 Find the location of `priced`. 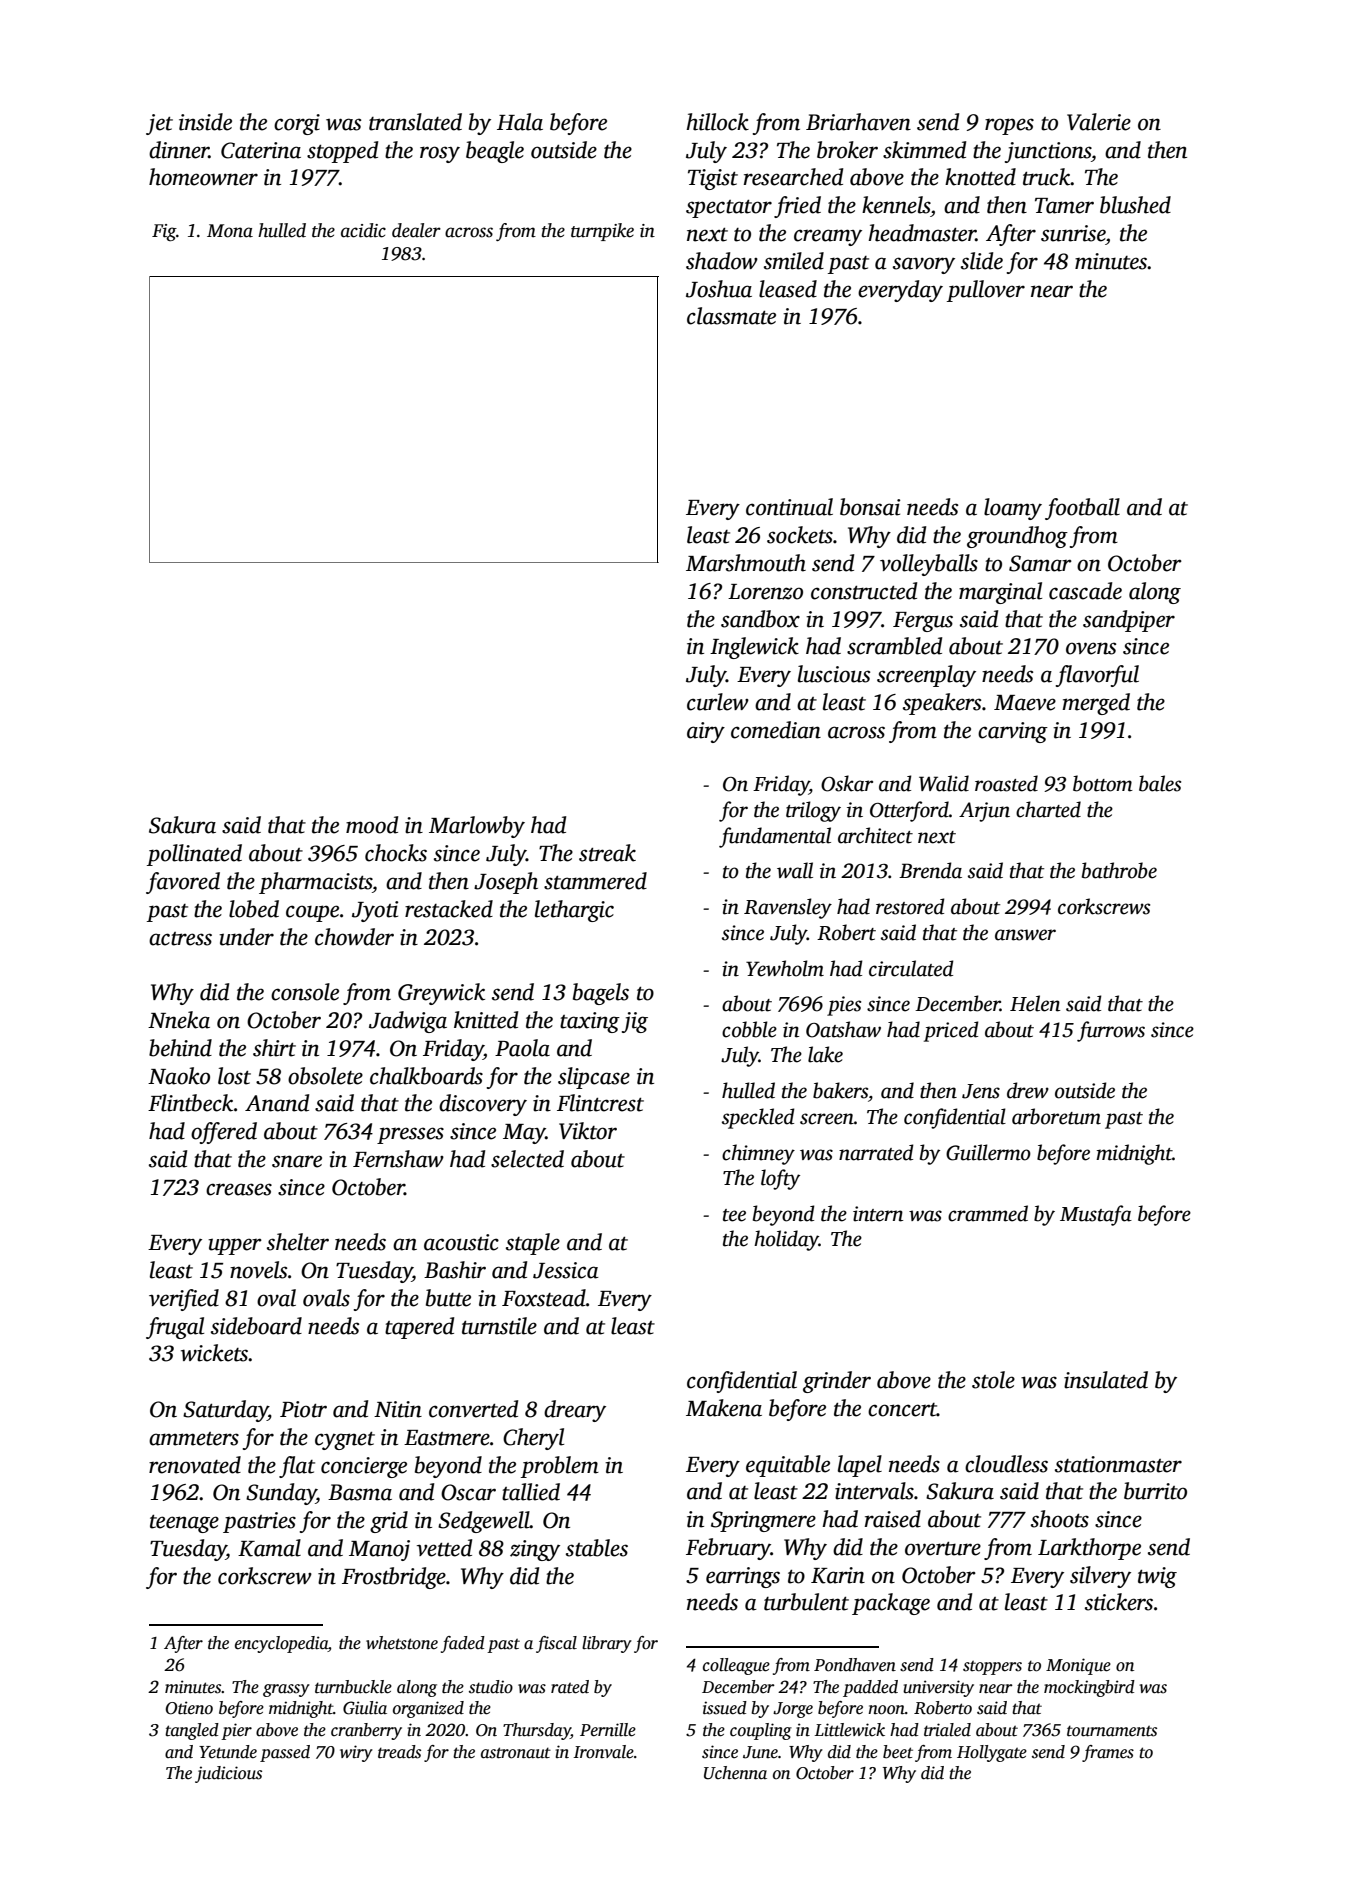

priced is located at coordinates (951, 1031).
